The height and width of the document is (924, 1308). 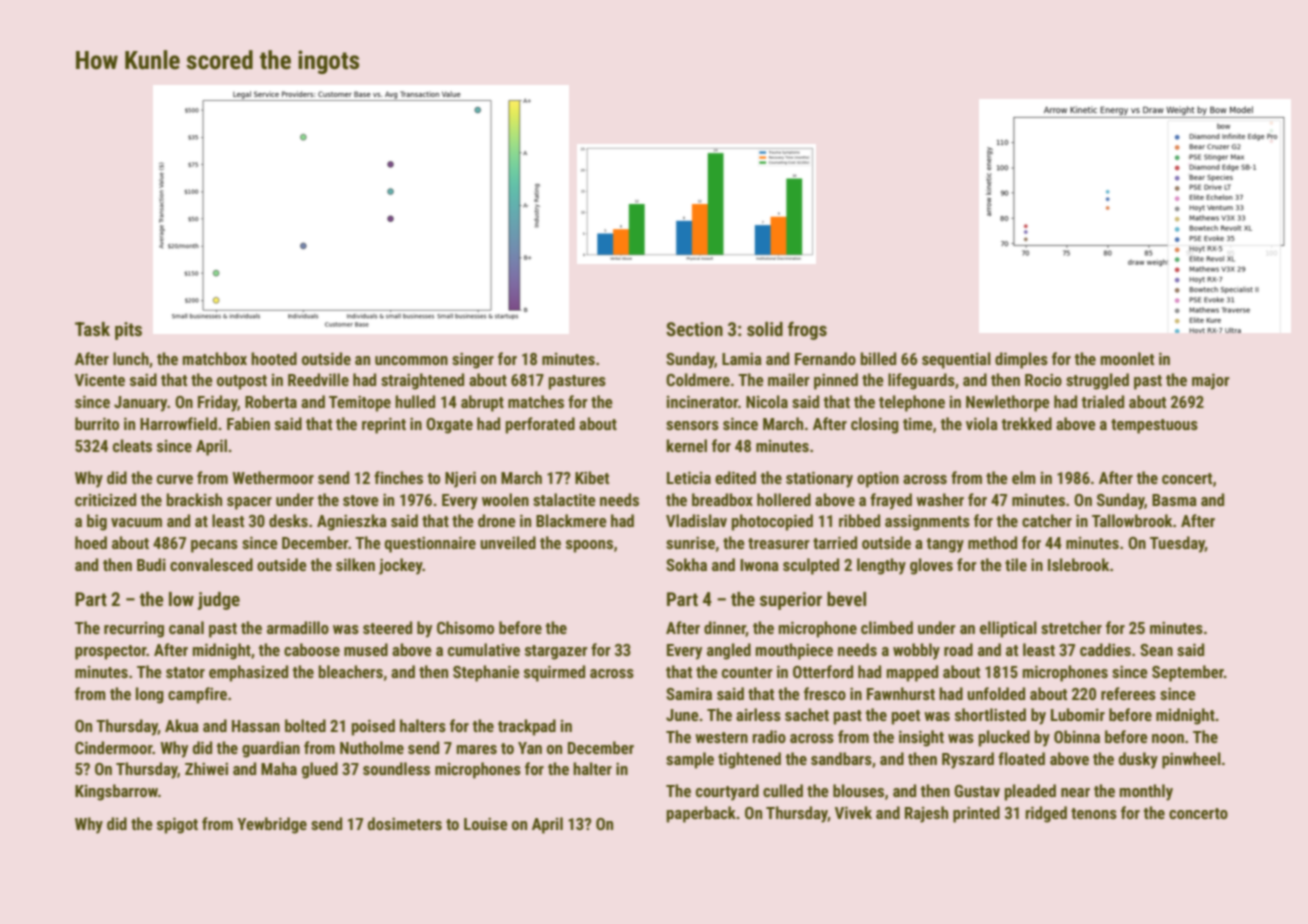 What do you see at coordinates (273, 477) in the document?
I see `Wethermoor` at bounding box center [273, 477].
